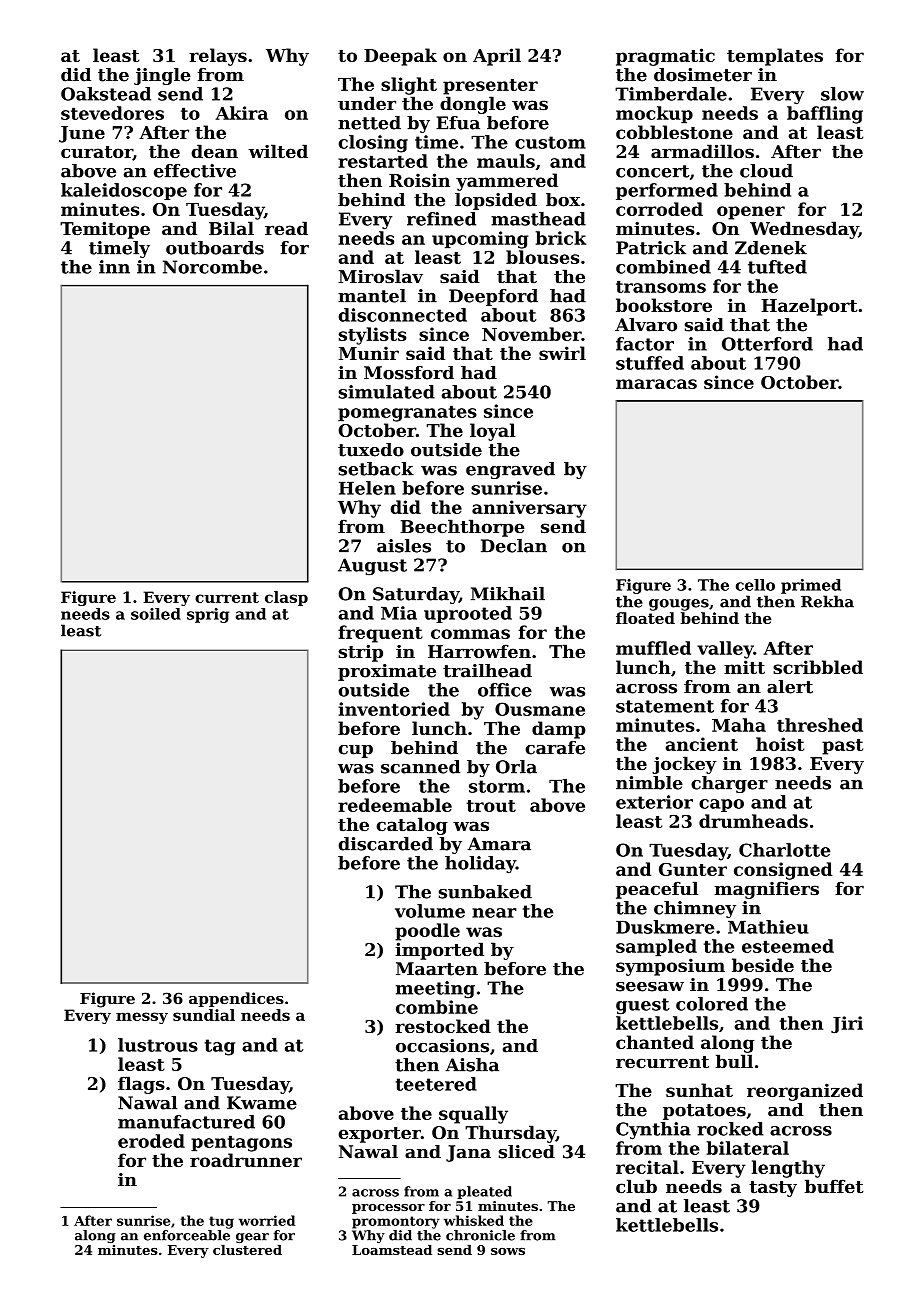 The height and width of the screenshot is (1308, 924). What do you see at coordinates (404, 546) in the screenshot?
I see `aisles` at bounding box center [404, 546].
